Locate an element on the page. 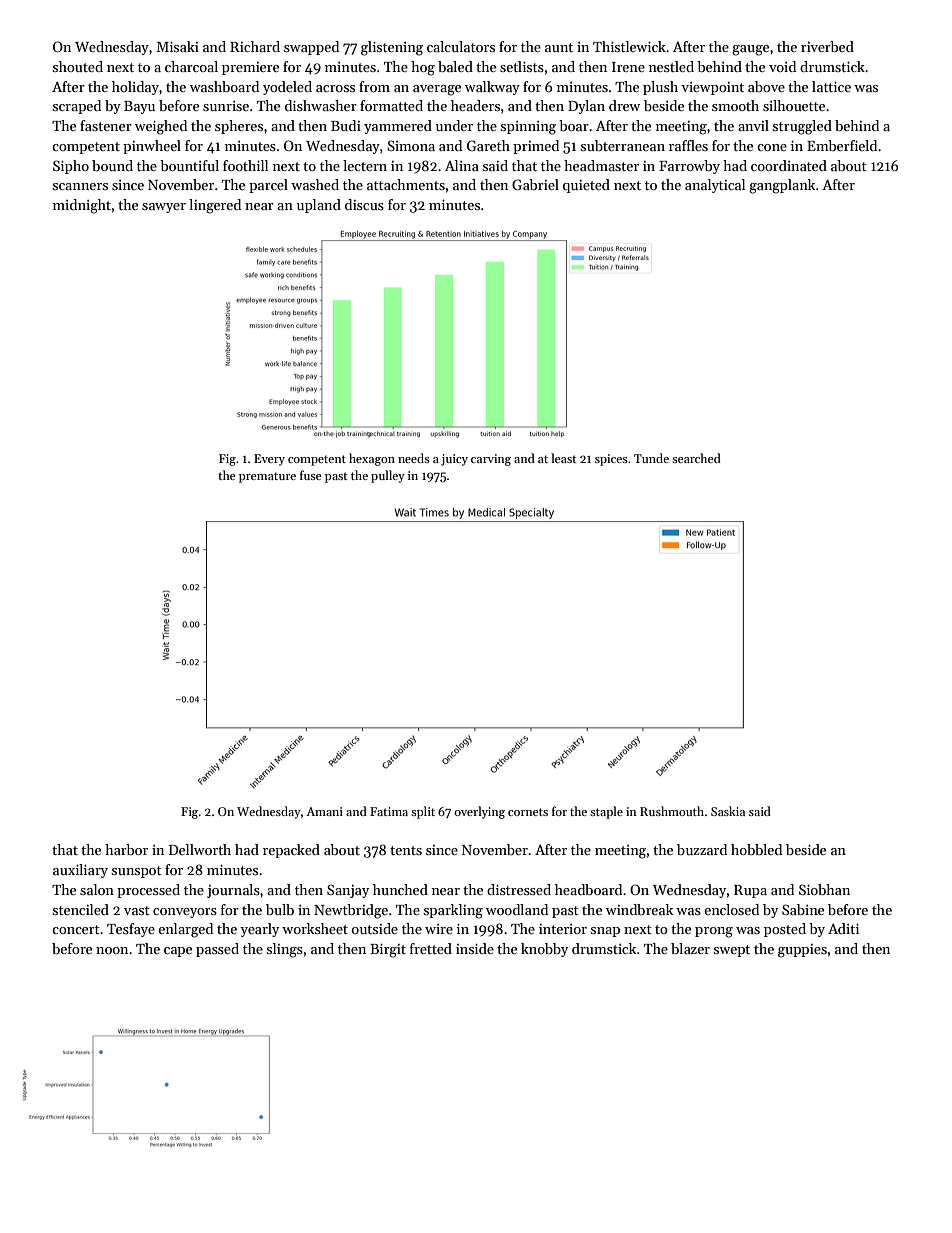 Image resolution: width=952 pixels, height=1233 pixels. lingered is located at coordinates (215, 206).
